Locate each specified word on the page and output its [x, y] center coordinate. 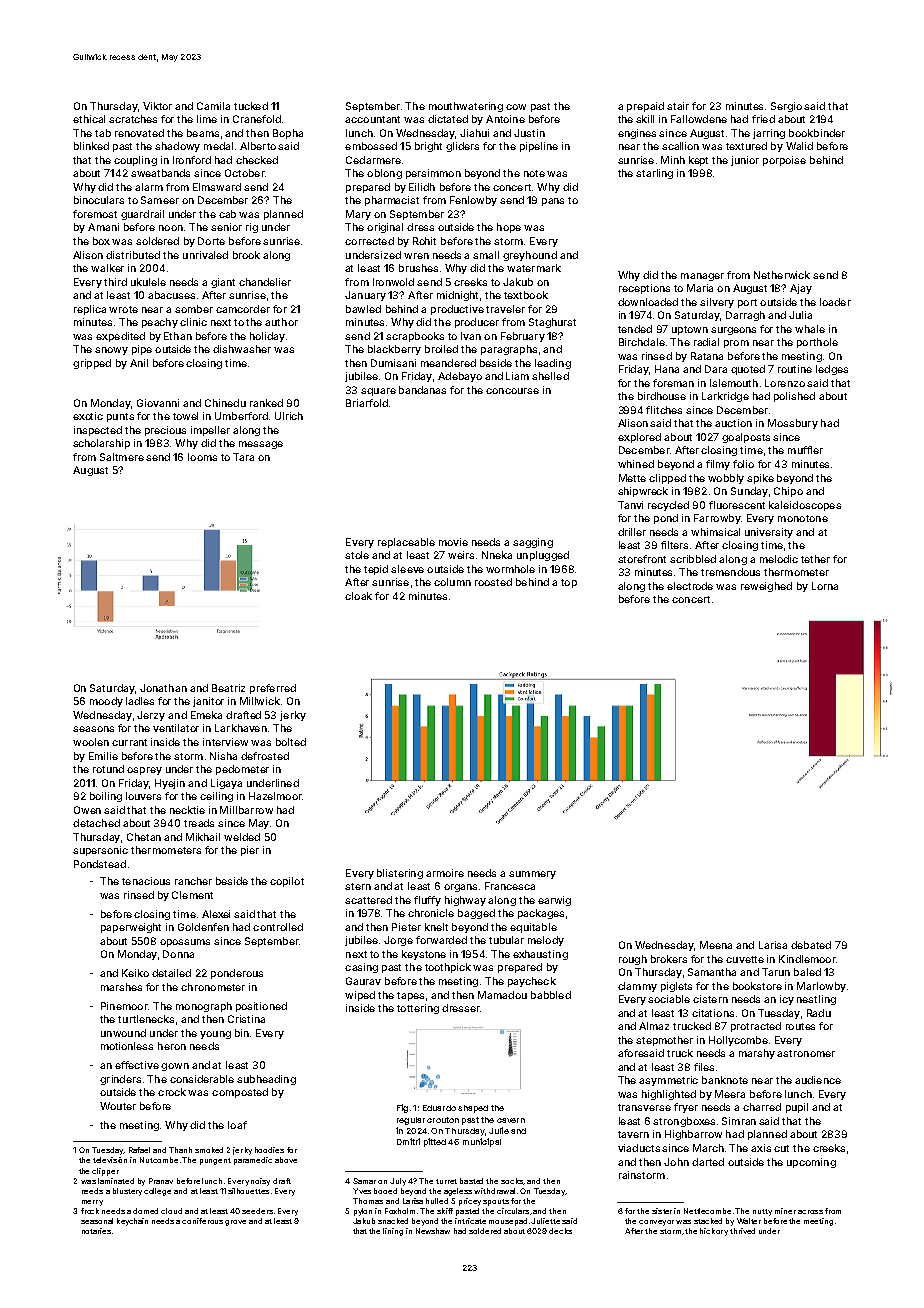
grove [235, 1223]
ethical [89, 119]
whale [810, 329]
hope [509, 228]
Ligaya [226, 784]
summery [532, 875]
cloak [358, 596]
